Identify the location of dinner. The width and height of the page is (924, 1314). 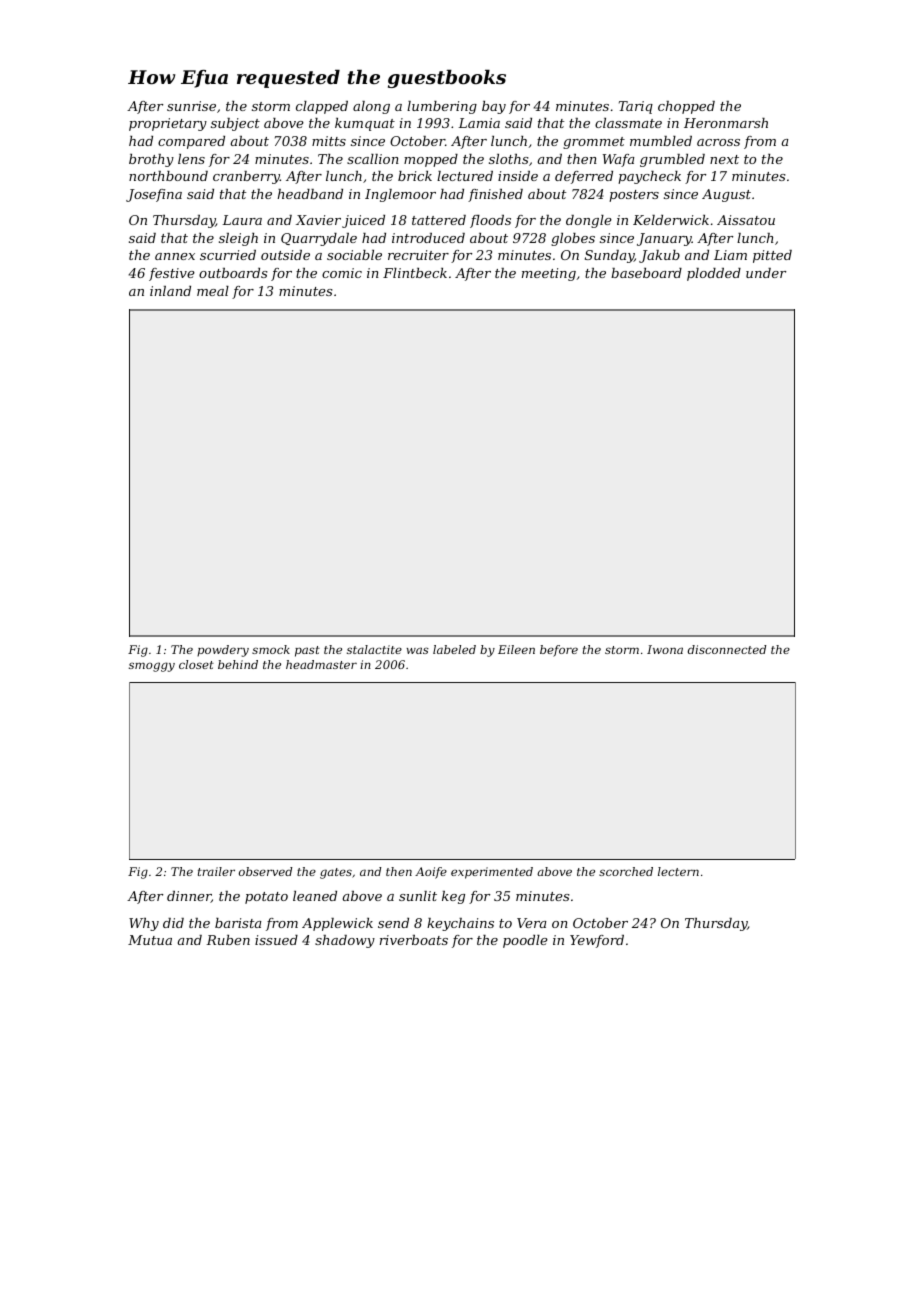
(189, 897).
